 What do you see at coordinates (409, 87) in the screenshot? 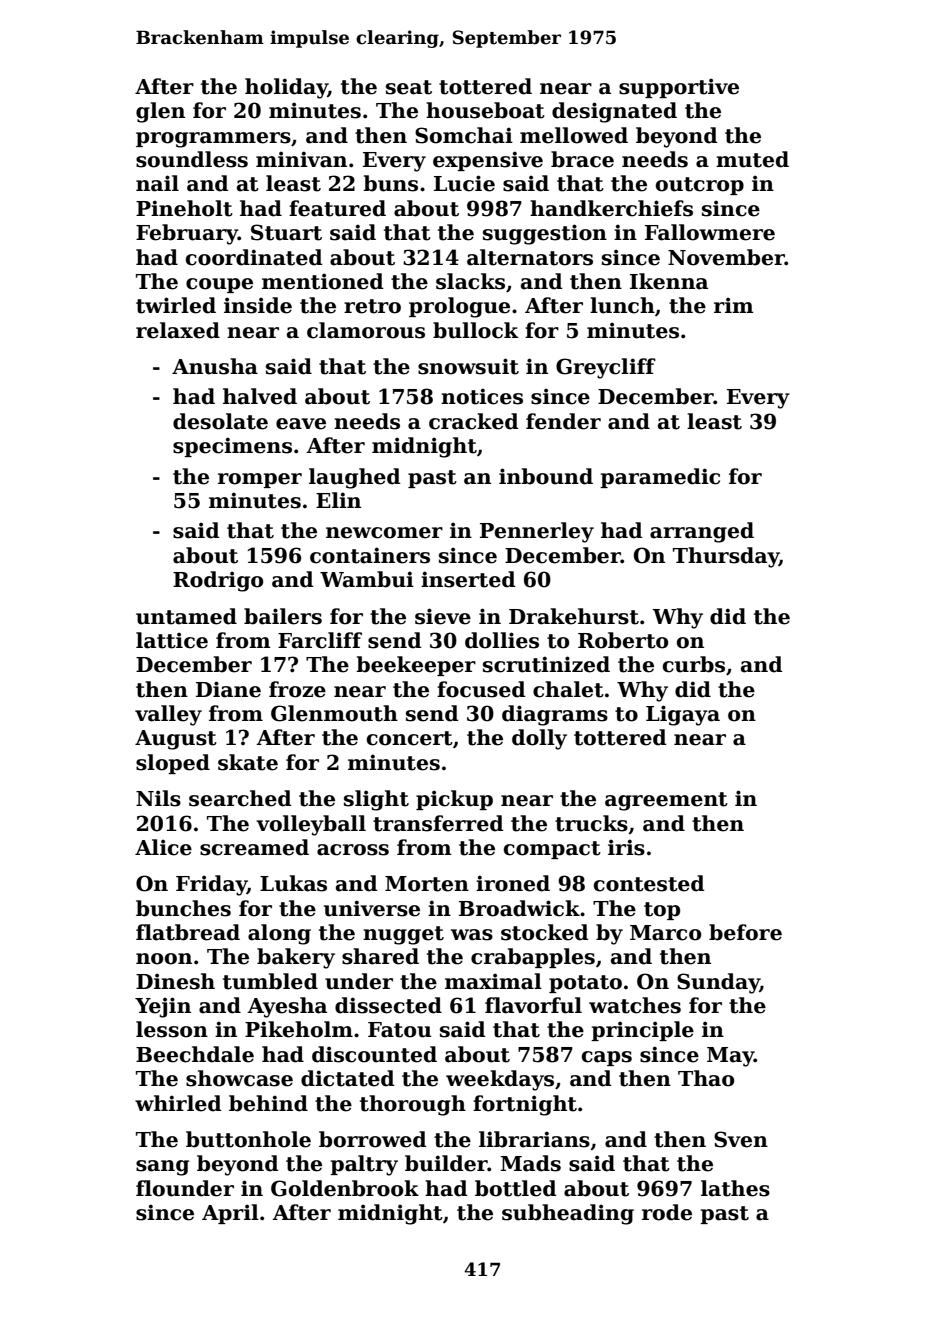
I see `seat` at bounding box center [409, 87].
